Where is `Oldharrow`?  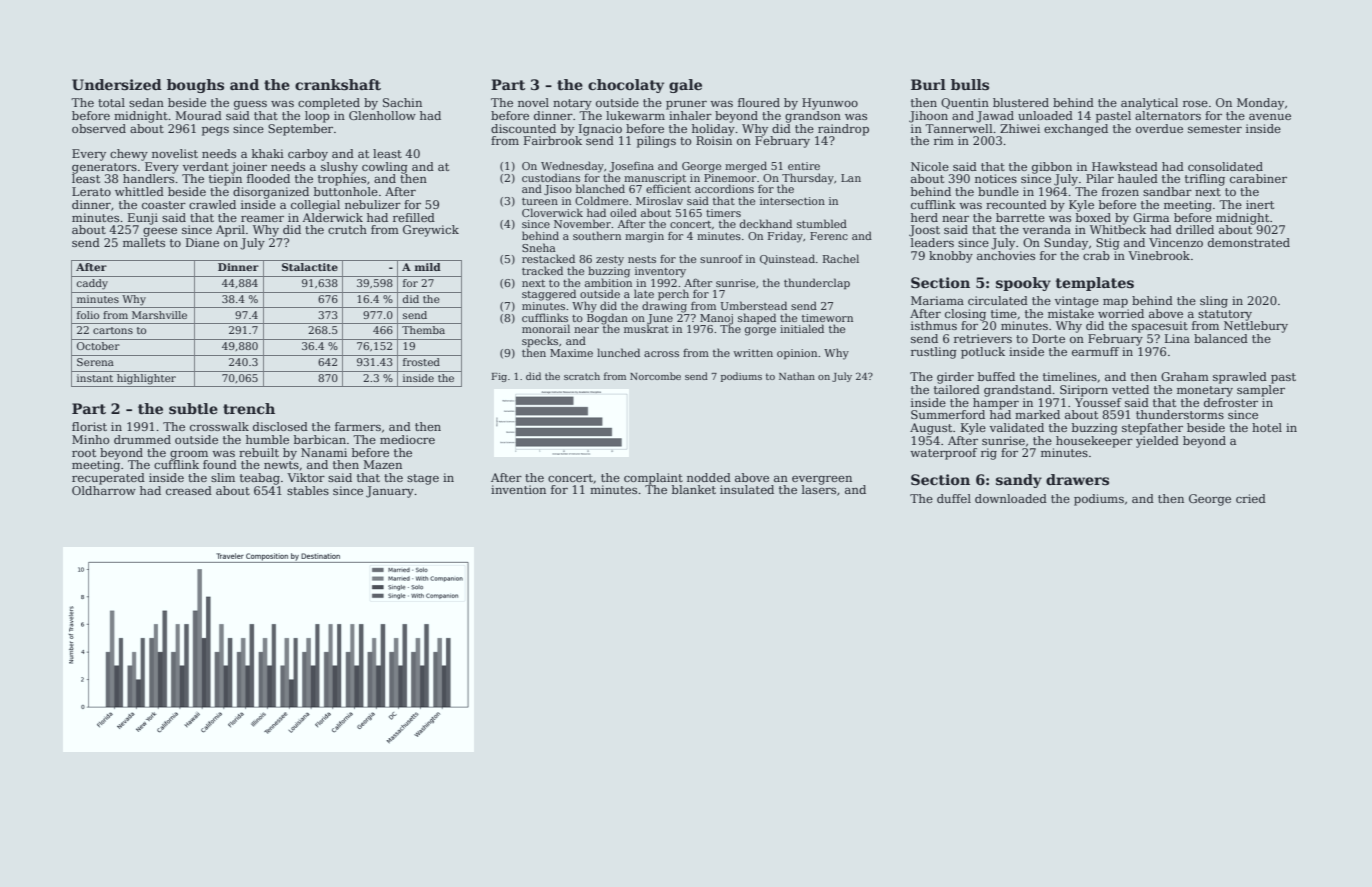
Oldharrow is located at coordinates (104, 490).
